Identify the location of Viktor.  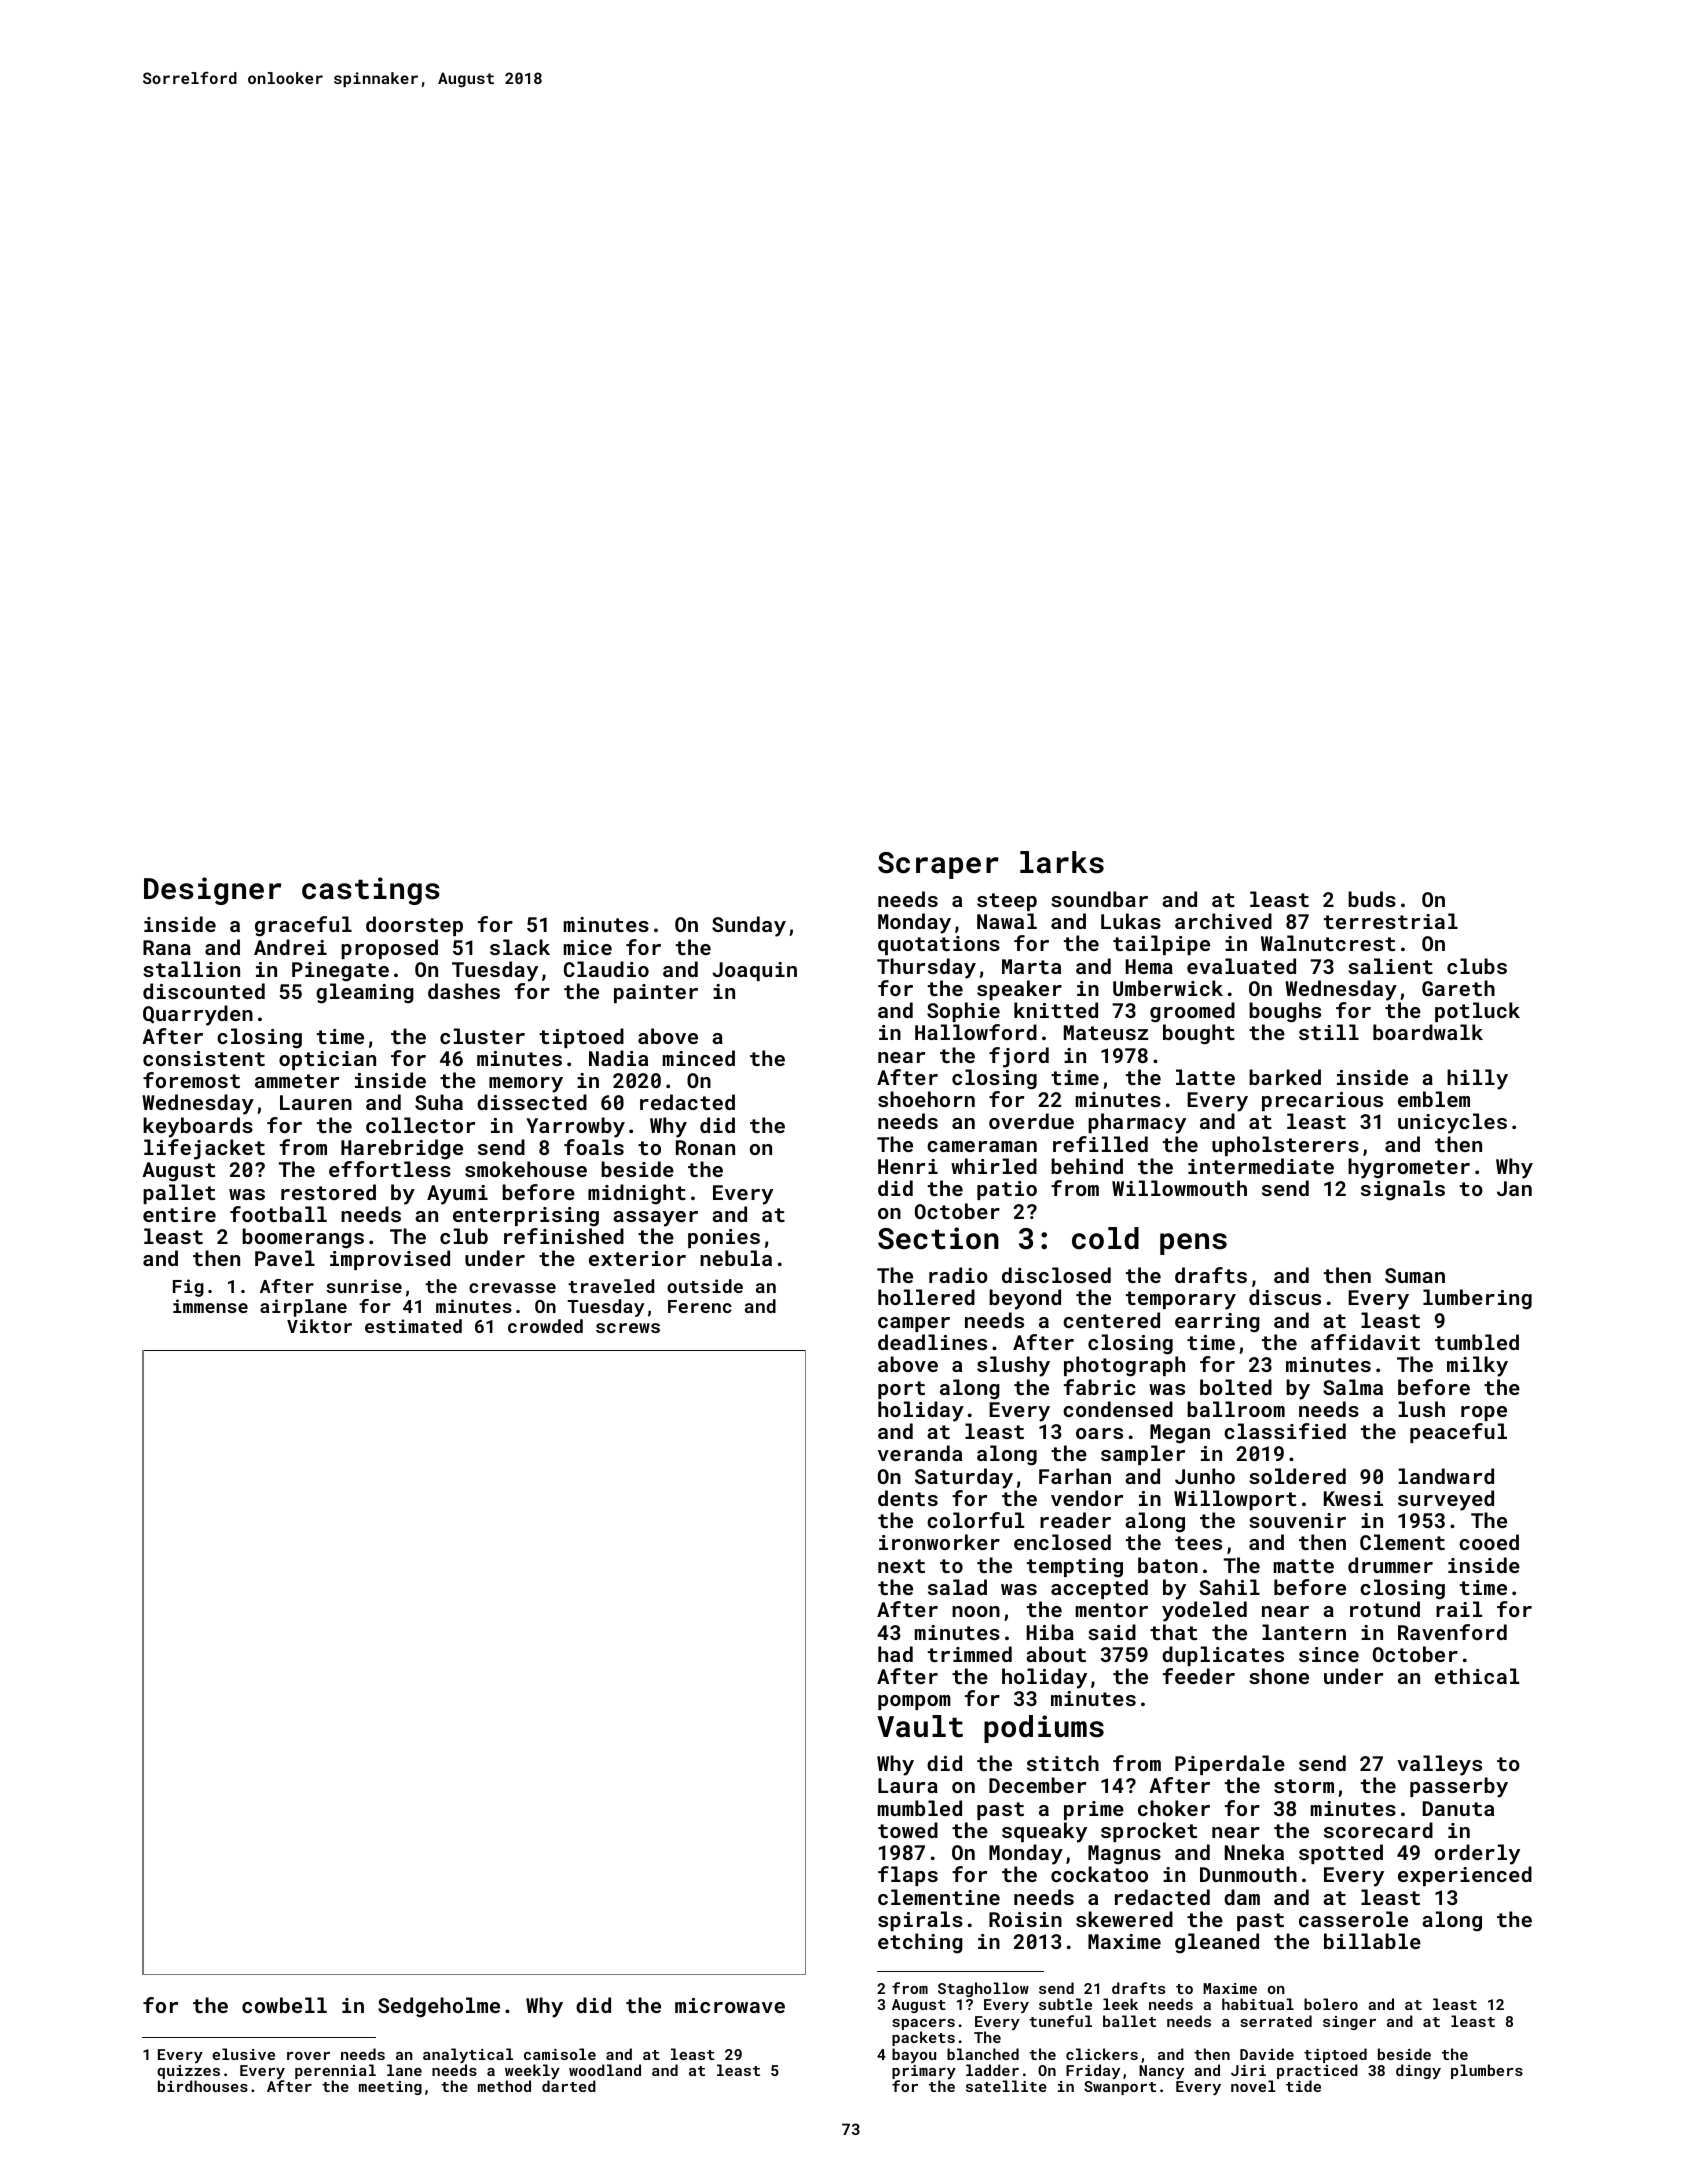
(319, 1326).
